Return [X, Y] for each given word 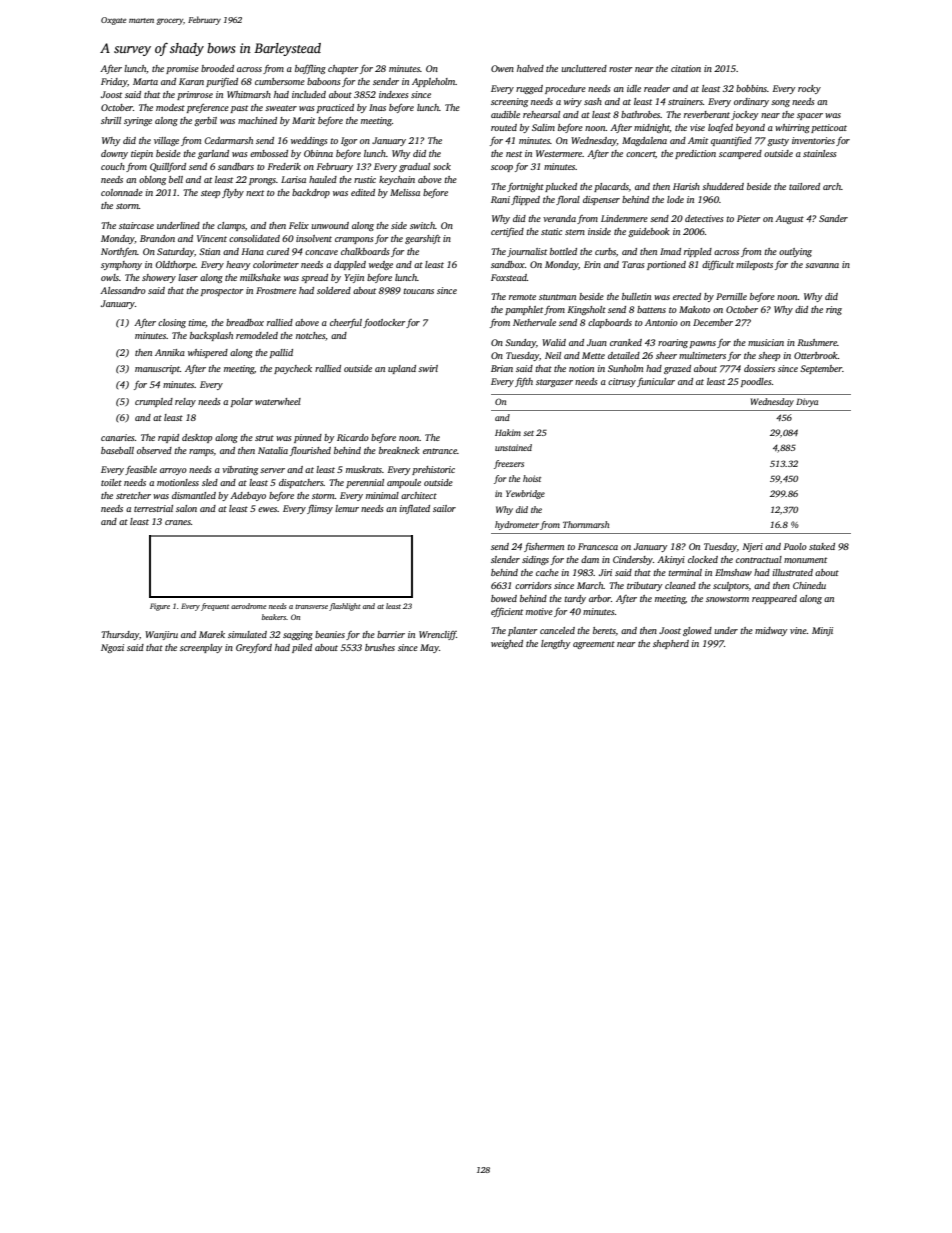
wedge [381, 265]
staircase [136, 225]
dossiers [759, 368]
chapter [343, 69]
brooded [217, 68]
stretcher [133, 495]
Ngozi [112, 648]
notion [581, 368]
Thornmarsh [586, 524]
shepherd [671, 644]
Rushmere [817, 342]
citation [686, 68]
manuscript [157, 369]
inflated [414, 509]
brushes [380, 647]
